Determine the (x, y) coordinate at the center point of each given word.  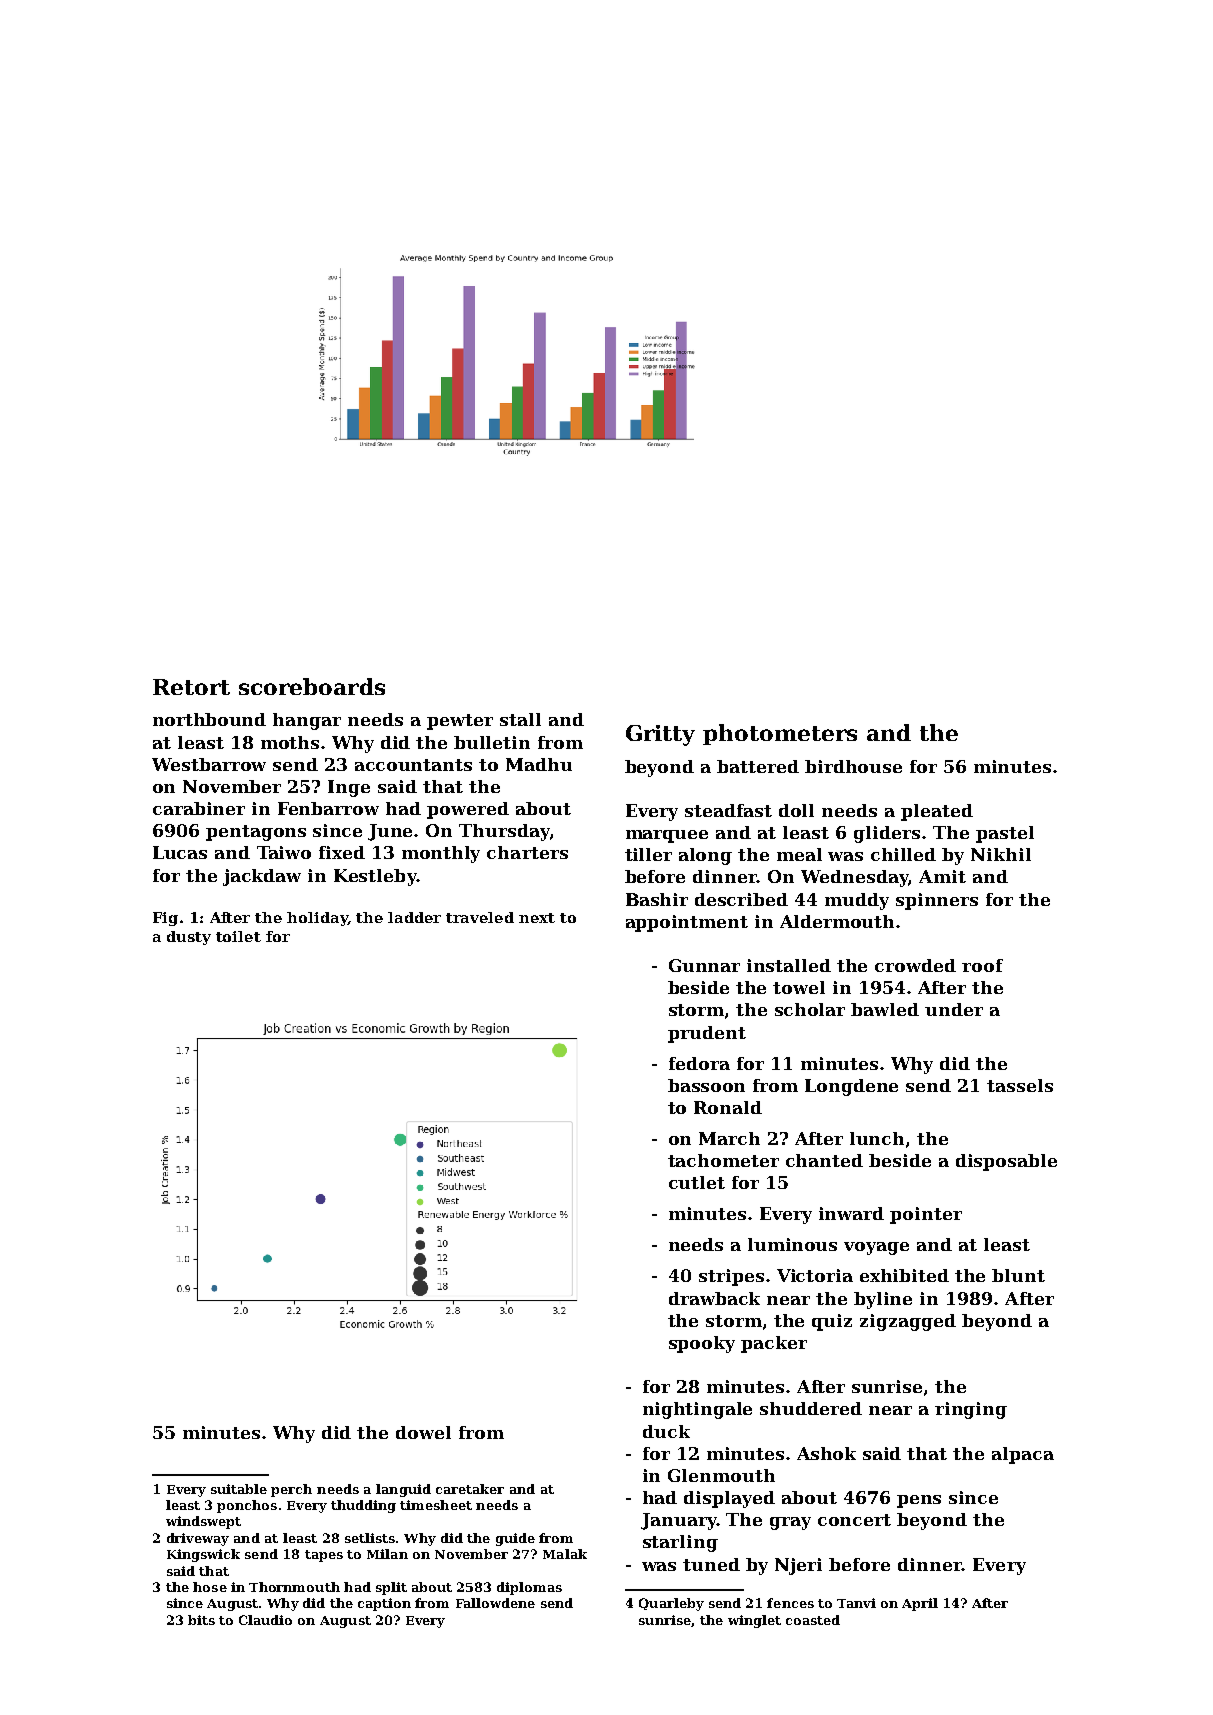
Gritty (660, 735)
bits (201, 1620)
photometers (780, 734)
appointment (687, 923)
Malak (565, 1554)
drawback (714, 1298)
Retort (191, 687)
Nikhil (1001, 854)
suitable (239, 1489)
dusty (189, 938)
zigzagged (908, 1322)
